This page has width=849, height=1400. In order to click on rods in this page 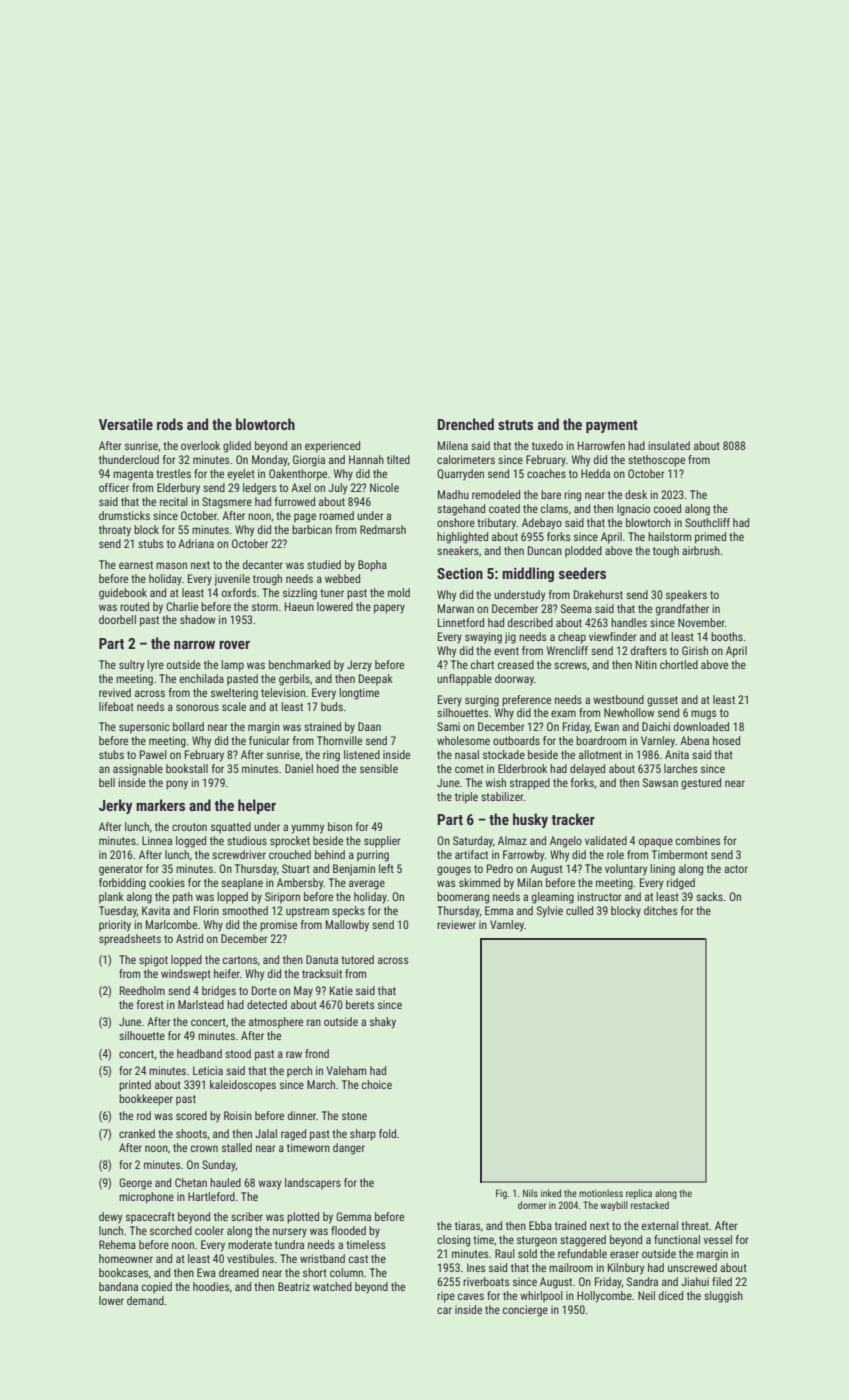, I will do `click(170, 424)`.
